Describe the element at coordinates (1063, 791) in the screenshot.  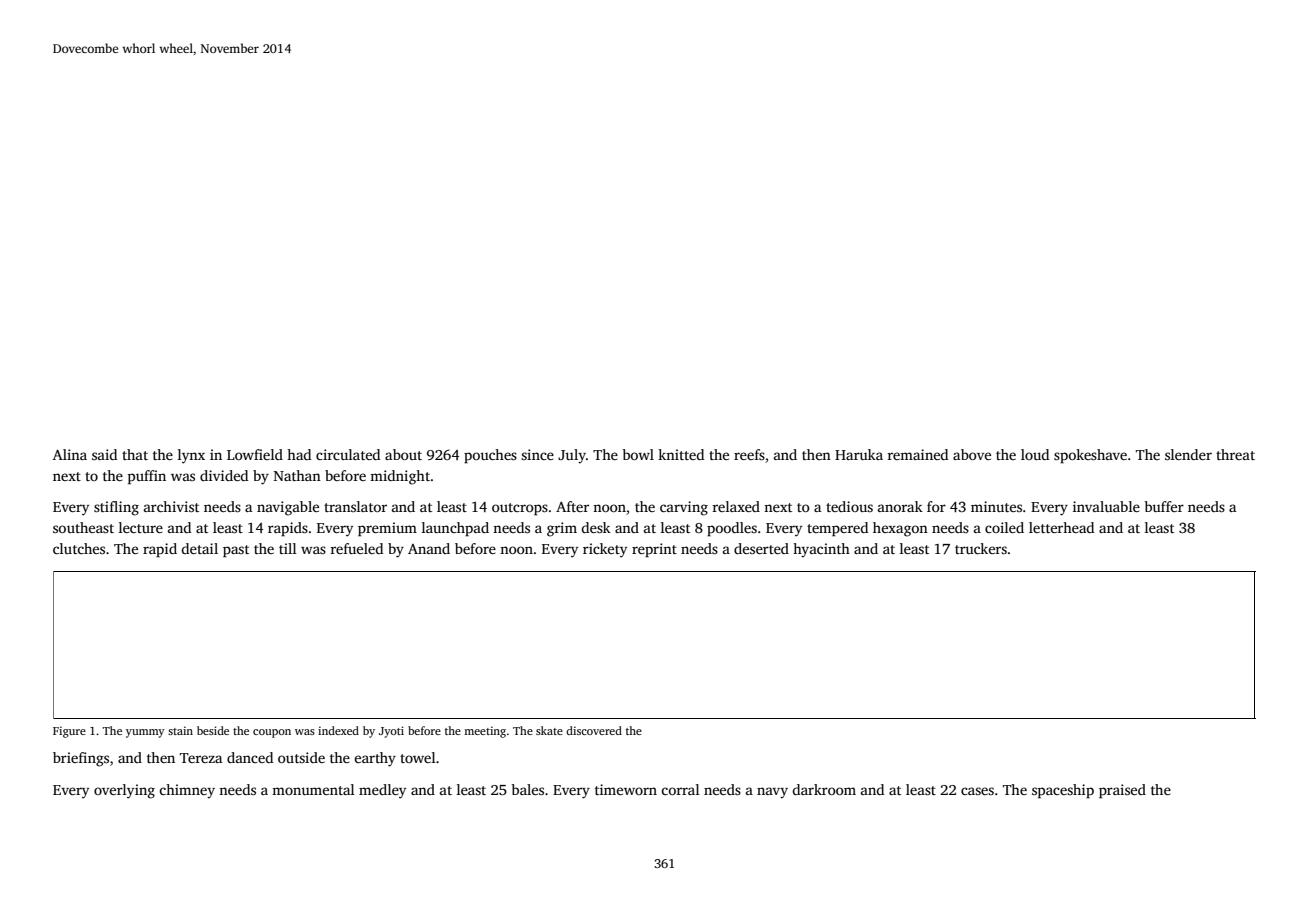
I see `spaceship` at that location.
